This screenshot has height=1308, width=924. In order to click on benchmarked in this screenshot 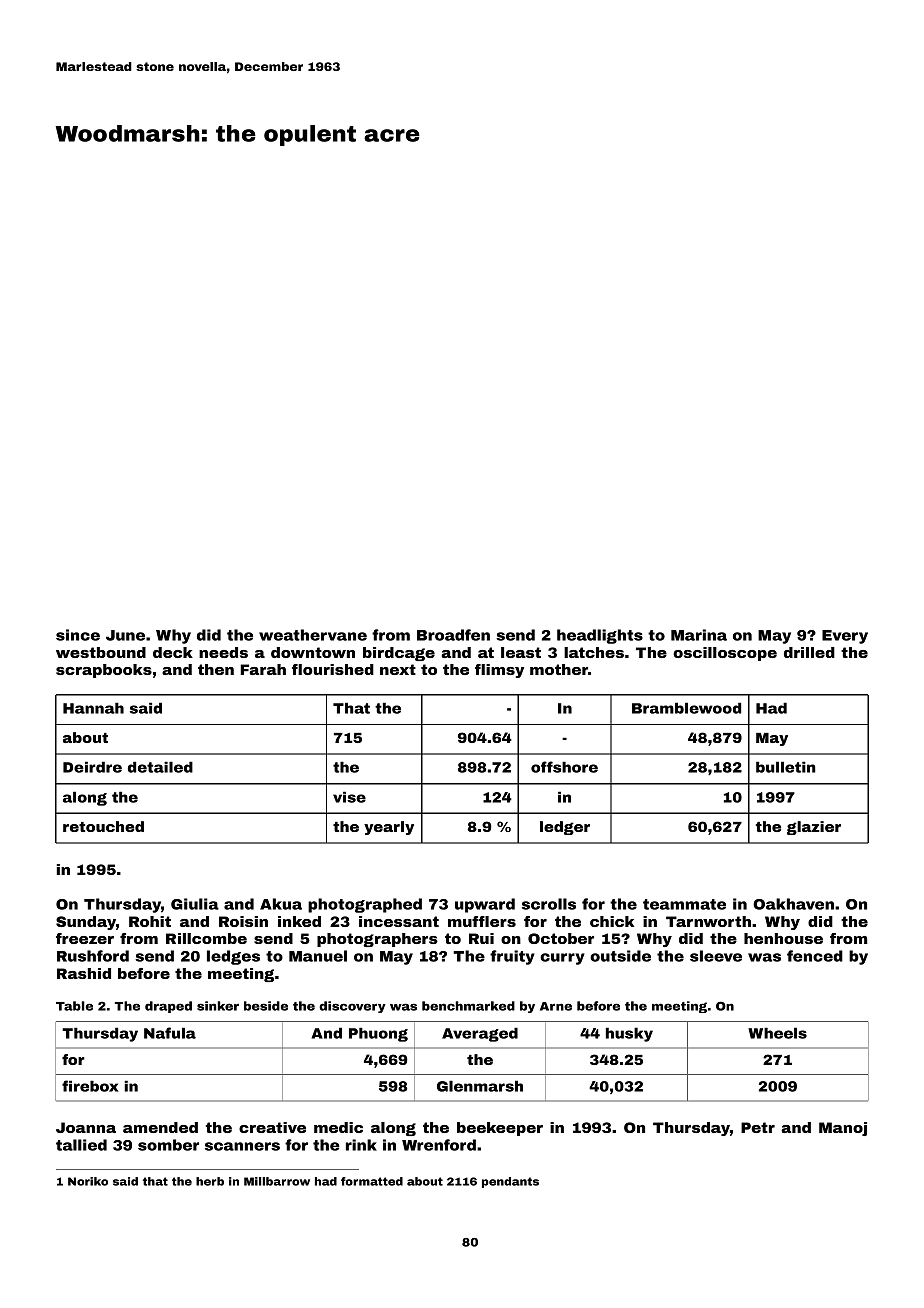, I will do `click(468, 1006)`.
